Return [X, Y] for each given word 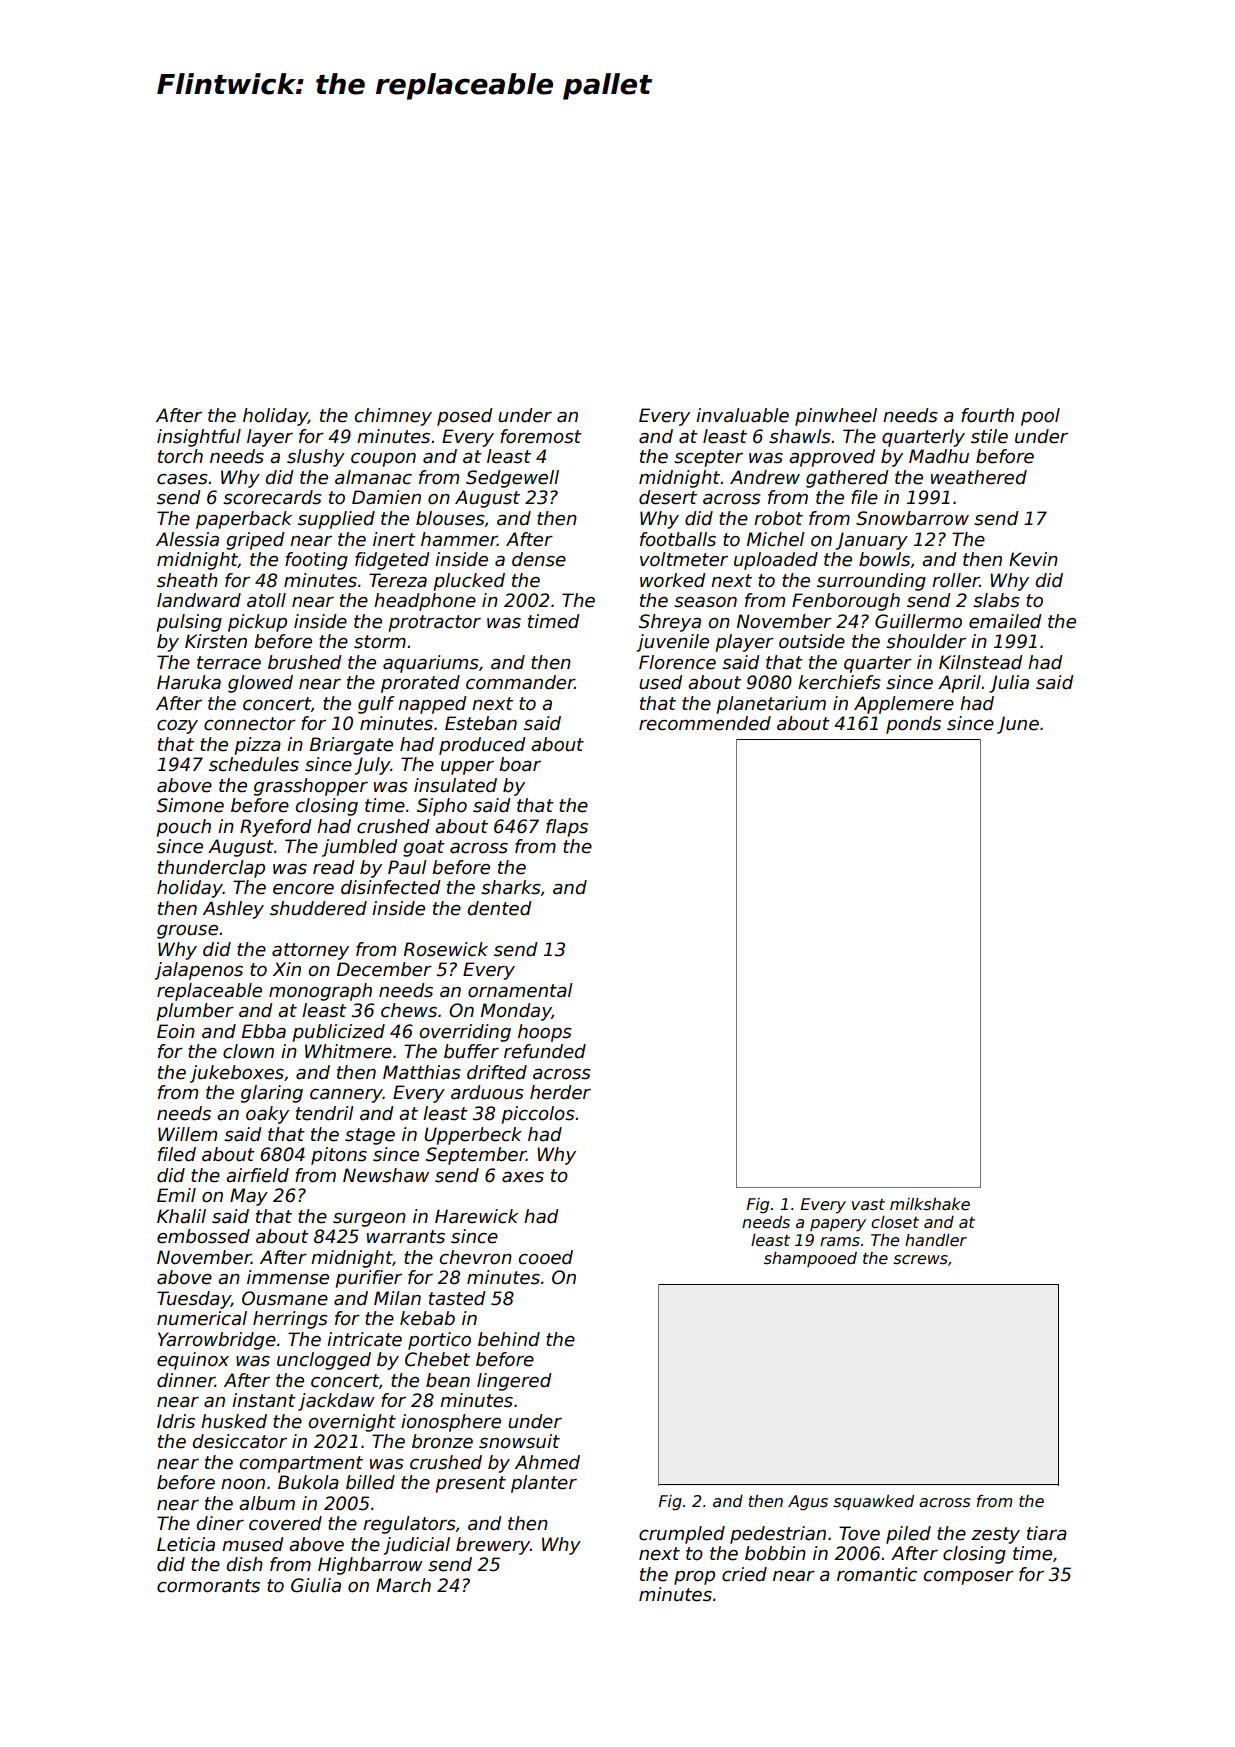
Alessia [187, 539]
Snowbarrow [912, 518]
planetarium [771, 705]
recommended [705, 723]
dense [539, 559]
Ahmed [547, 1462]
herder [560, 1092]
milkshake [930, 1204]
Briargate [351, 746]
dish [245, 1564]
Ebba [264, 1031]
